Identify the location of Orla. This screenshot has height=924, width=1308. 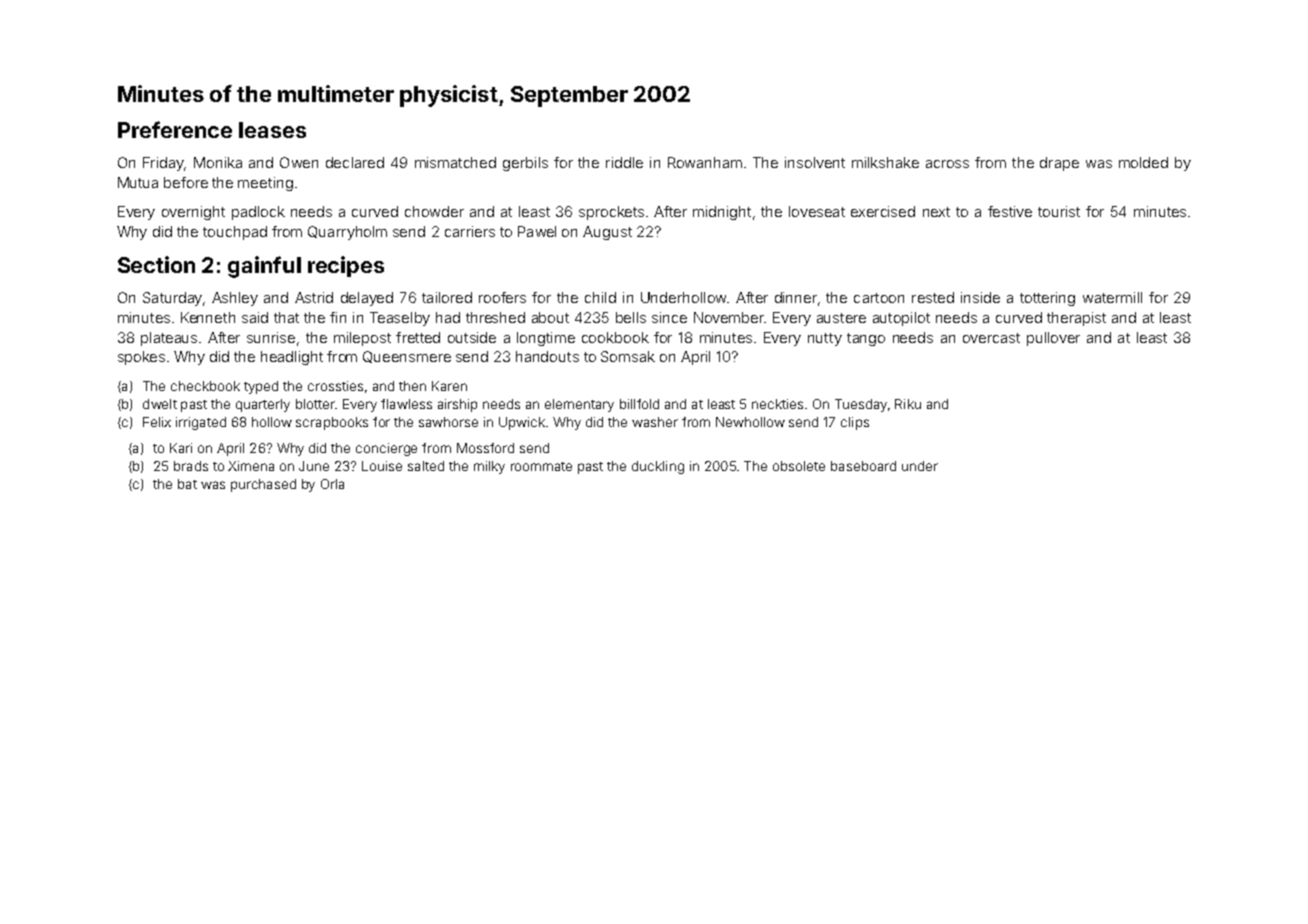
(332, 484).
